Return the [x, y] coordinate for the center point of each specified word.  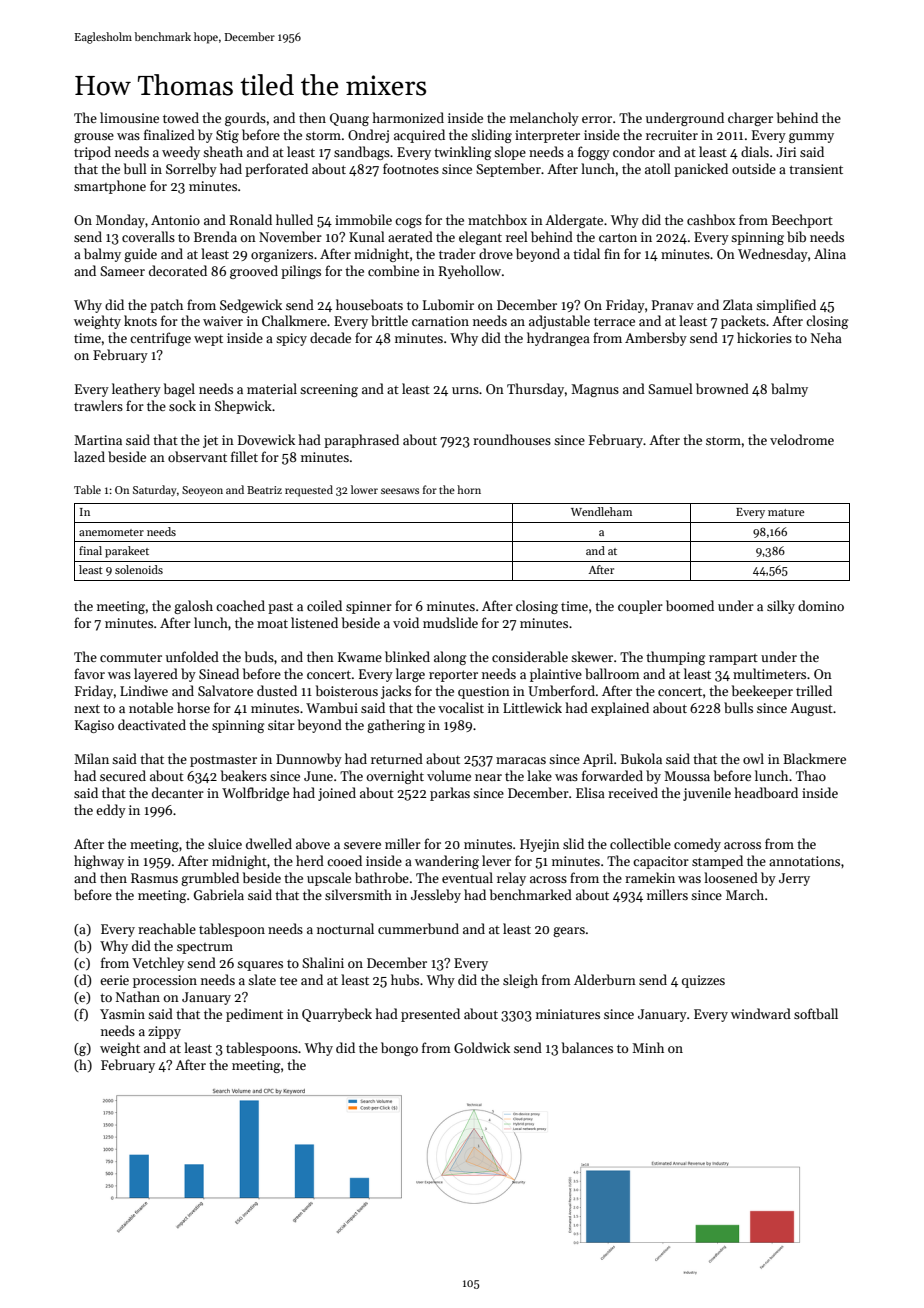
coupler [640, 607]
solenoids [139, 569]
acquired [419, 136]
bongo [399, 1049]
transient [816, 169]
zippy [164, 1032]
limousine [129, 117]
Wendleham [601, 511]
